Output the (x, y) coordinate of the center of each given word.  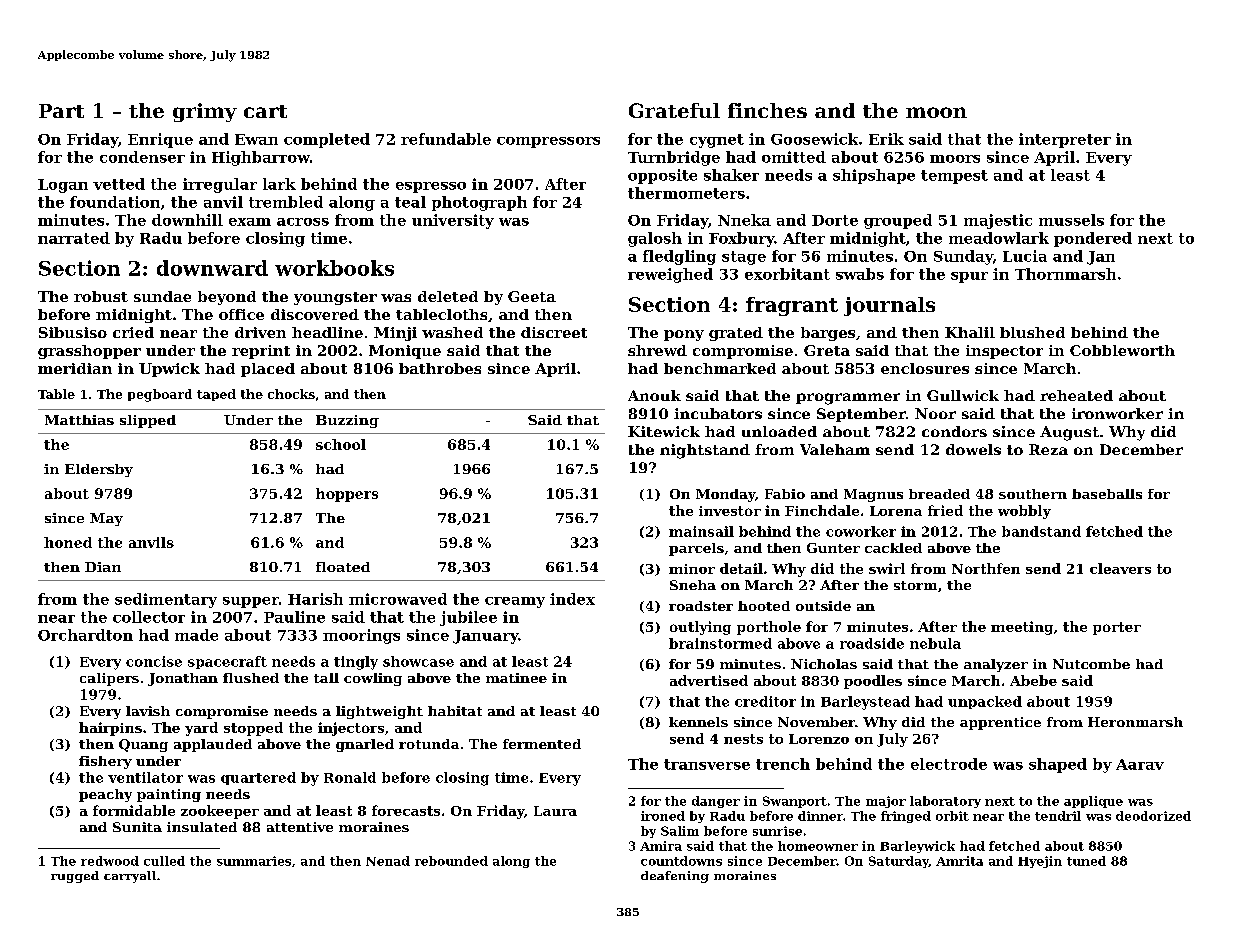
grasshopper (89, 352)
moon (936, 112)
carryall (130, 877)
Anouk (654, 395)
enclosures (925, 368)
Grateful (674, 110)
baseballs (1107, 494)
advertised (709, 680)
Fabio (785, 494)
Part (61, 111)
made (196, 635)
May (106, 519)
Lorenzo (819, 739)
